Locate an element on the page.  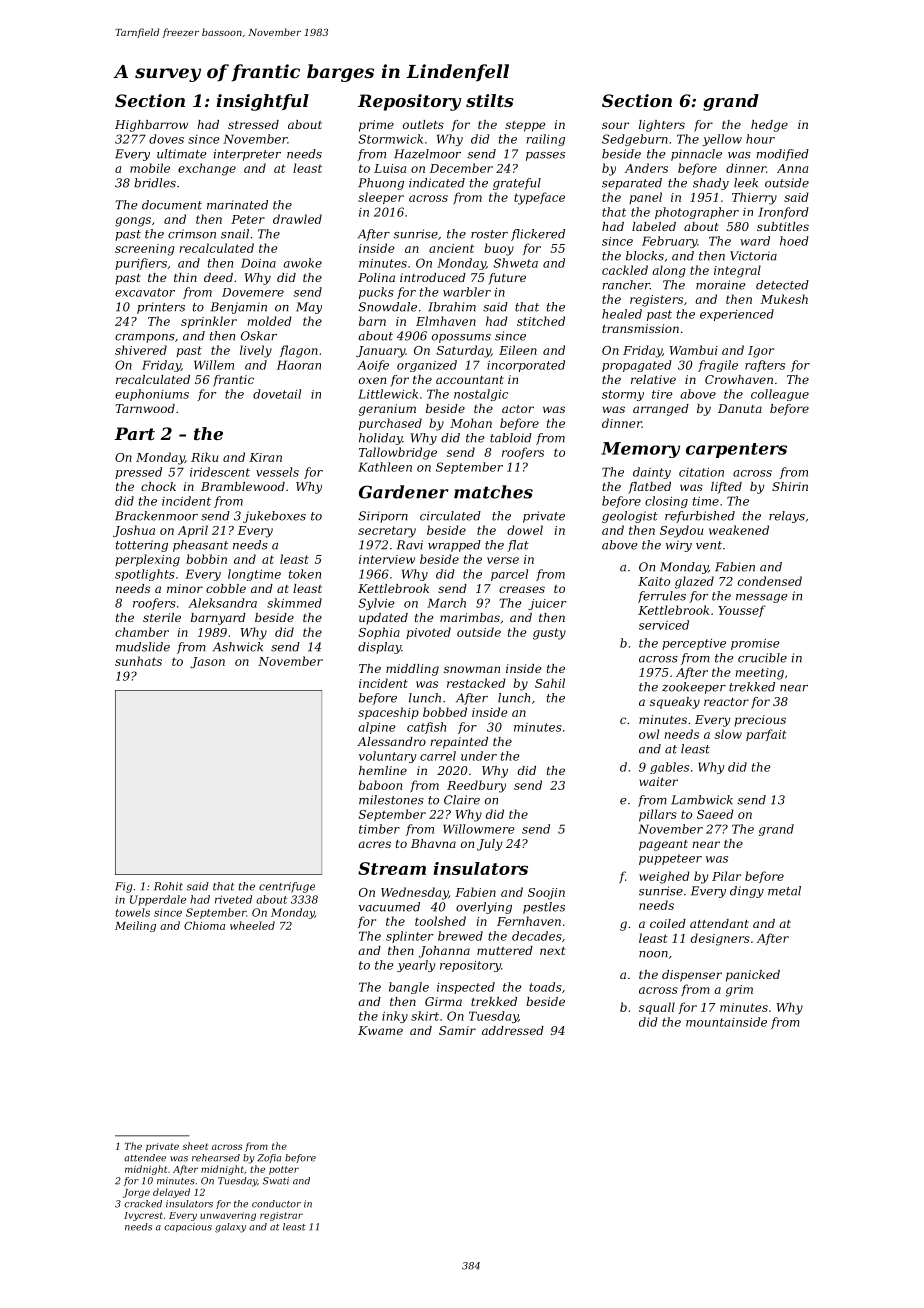
colleague is located at coordinates (780, 395).
